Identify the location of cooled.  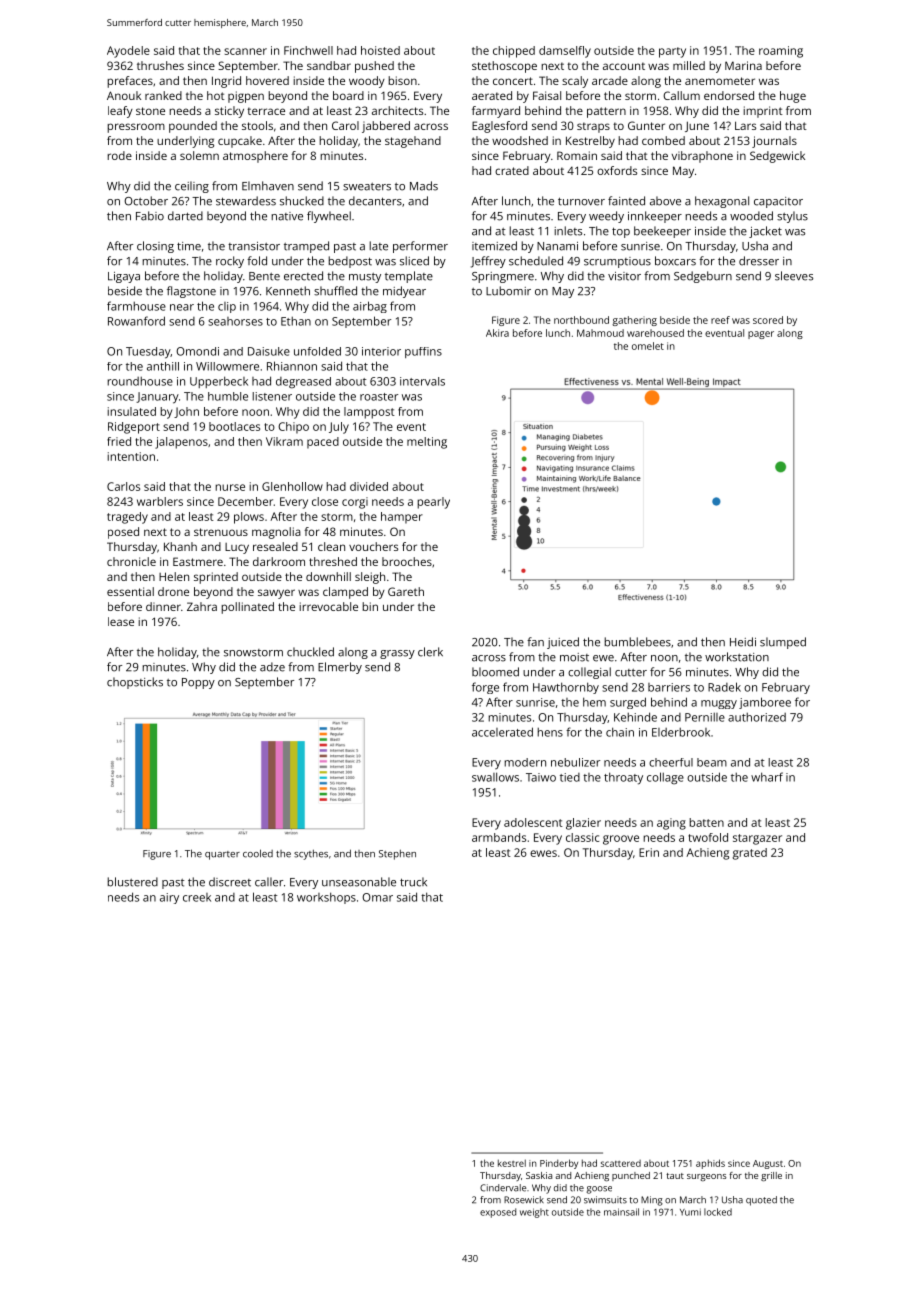
(258, 853).
